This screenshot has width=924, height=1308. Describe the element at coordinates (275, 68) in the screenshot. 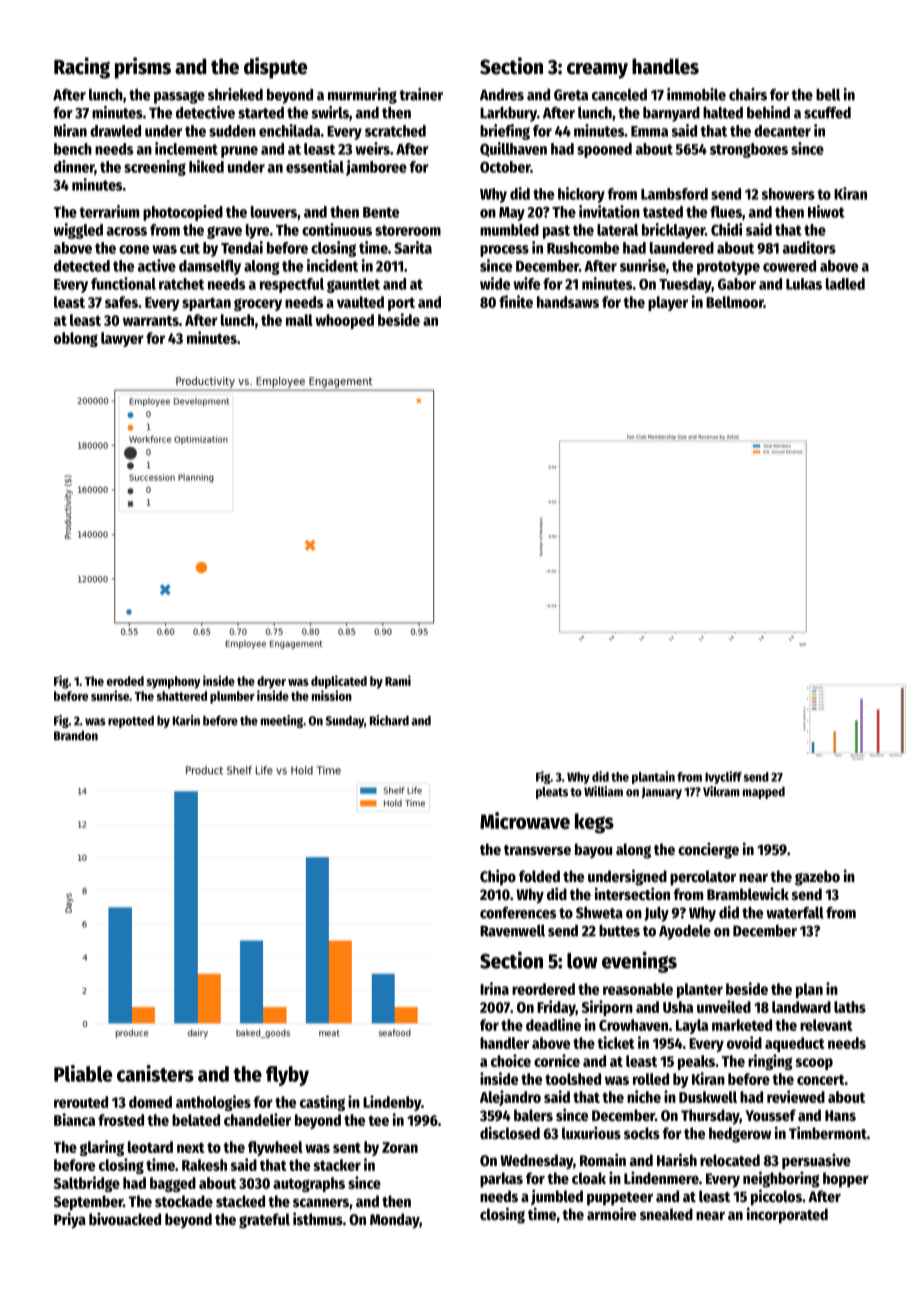

I see `dispute` at that location.
